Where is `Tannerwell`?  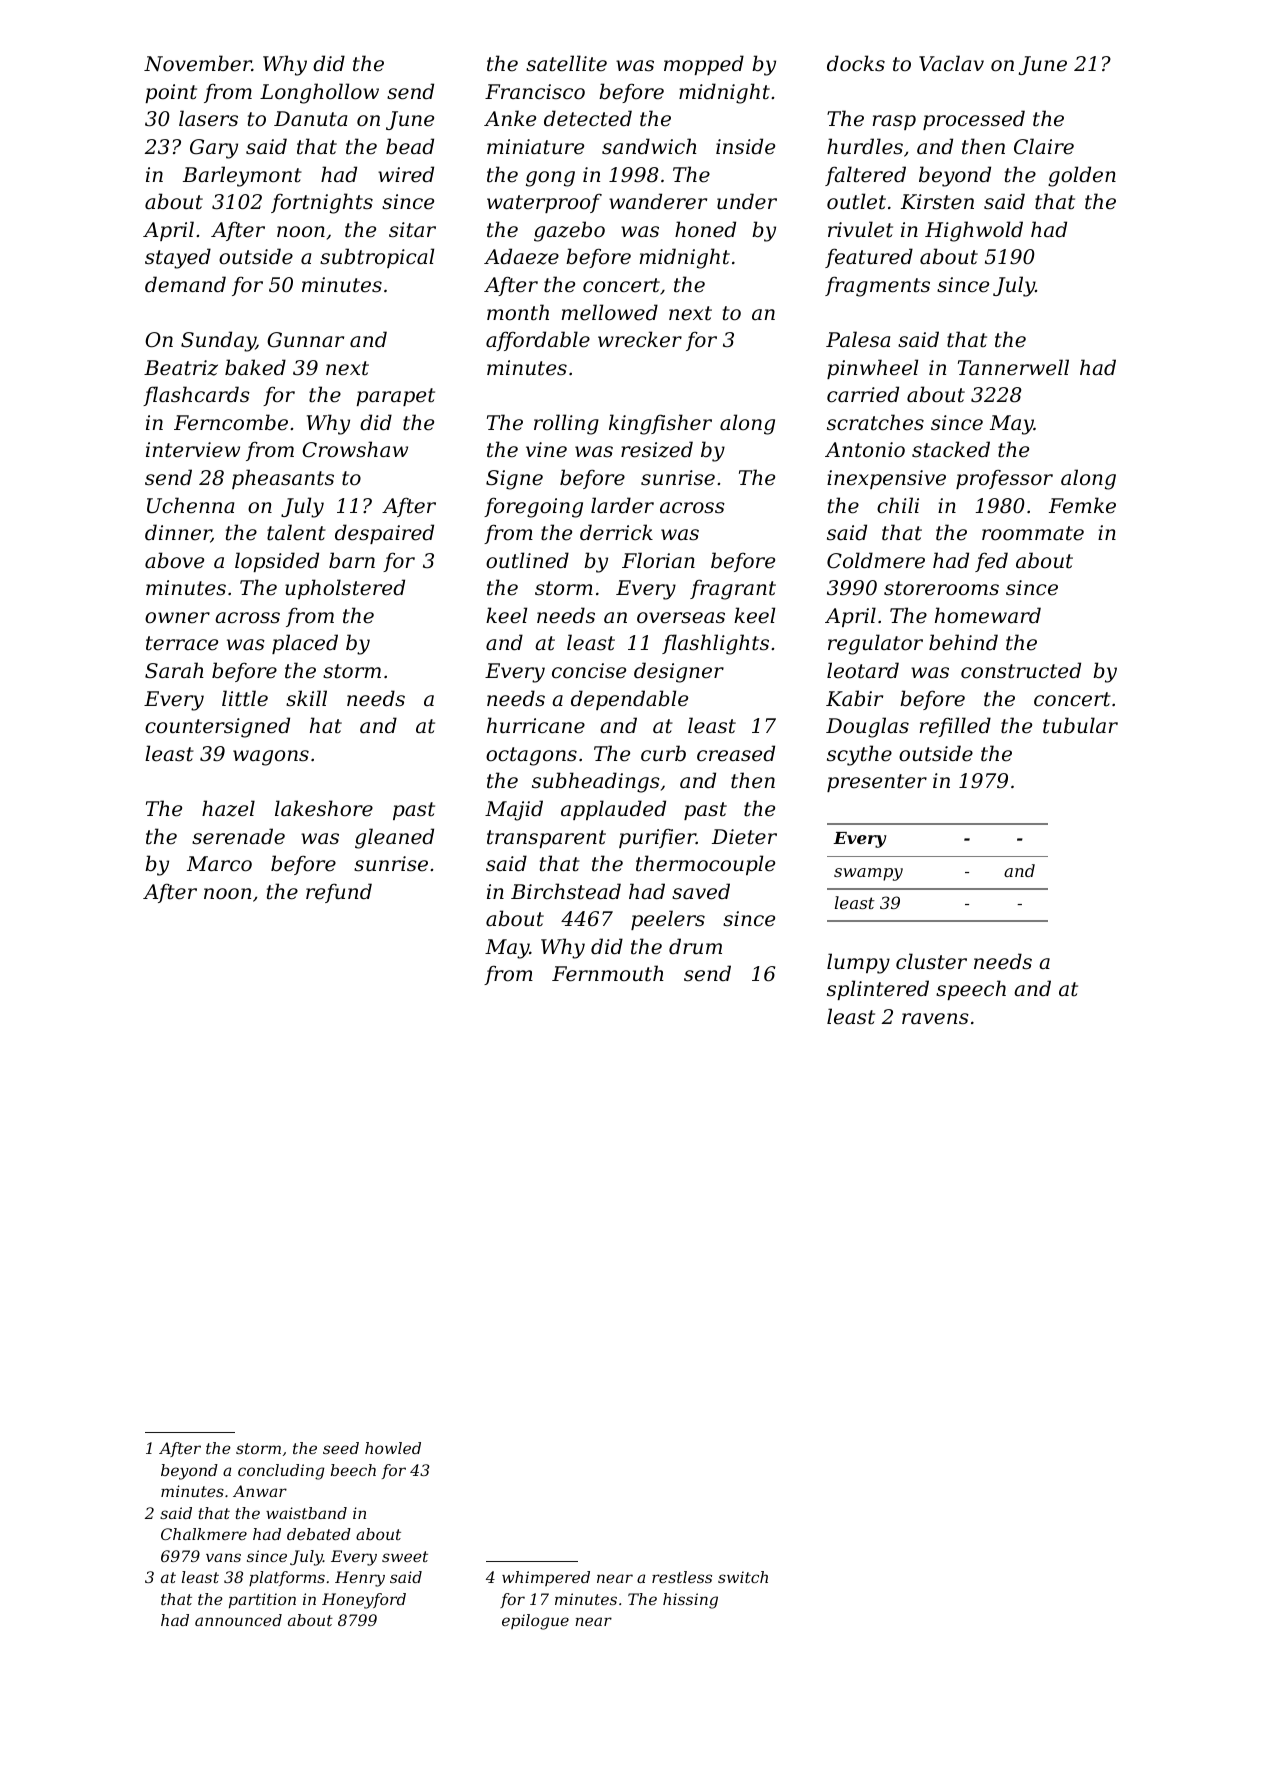
Tannerwell is located at coordinates (1013, 367).
